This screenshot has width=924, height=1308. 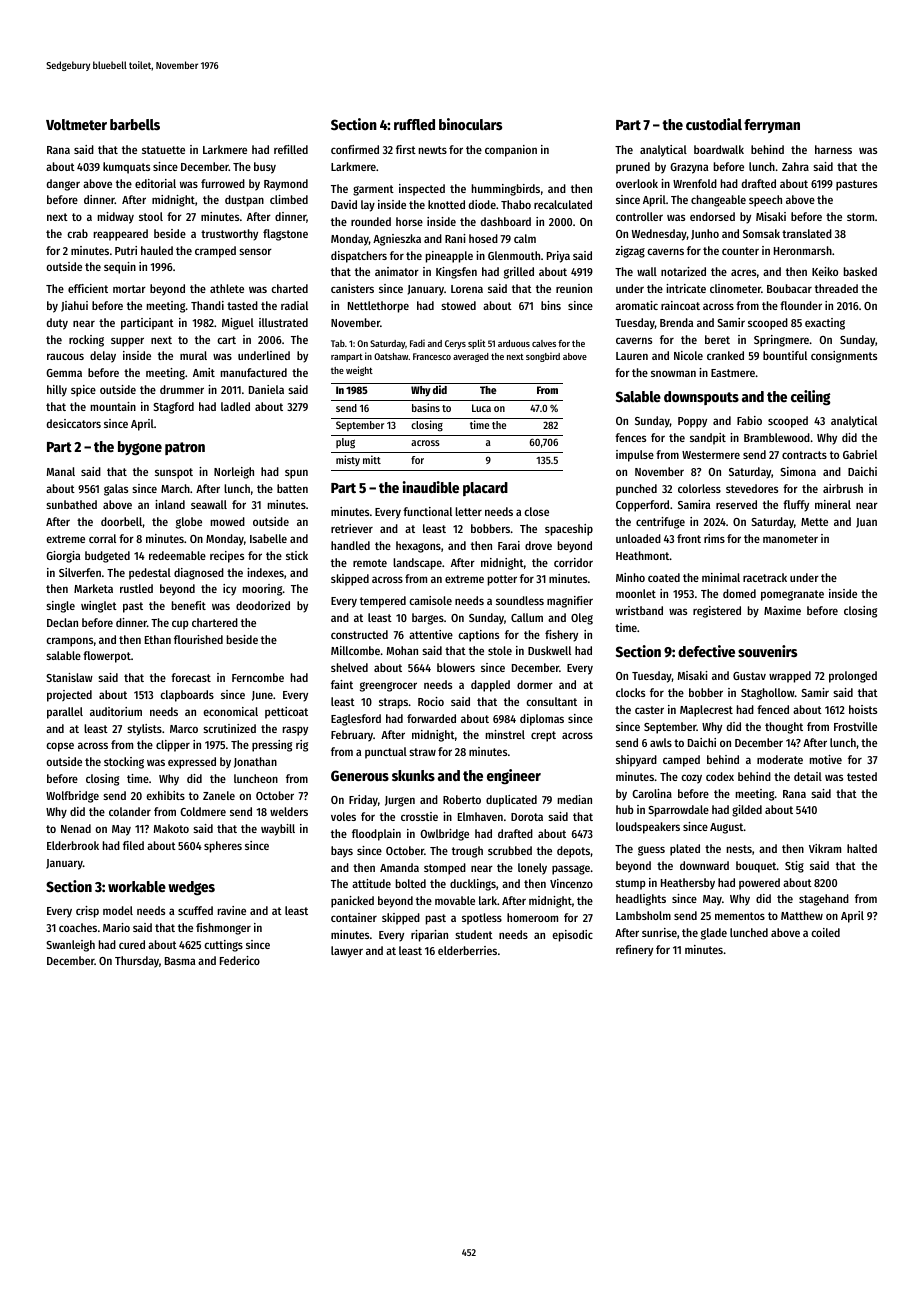 What do you see at coordinates (782, 610) in the screenshot?
I see `Maxime` at bounding box center [782, 610].
